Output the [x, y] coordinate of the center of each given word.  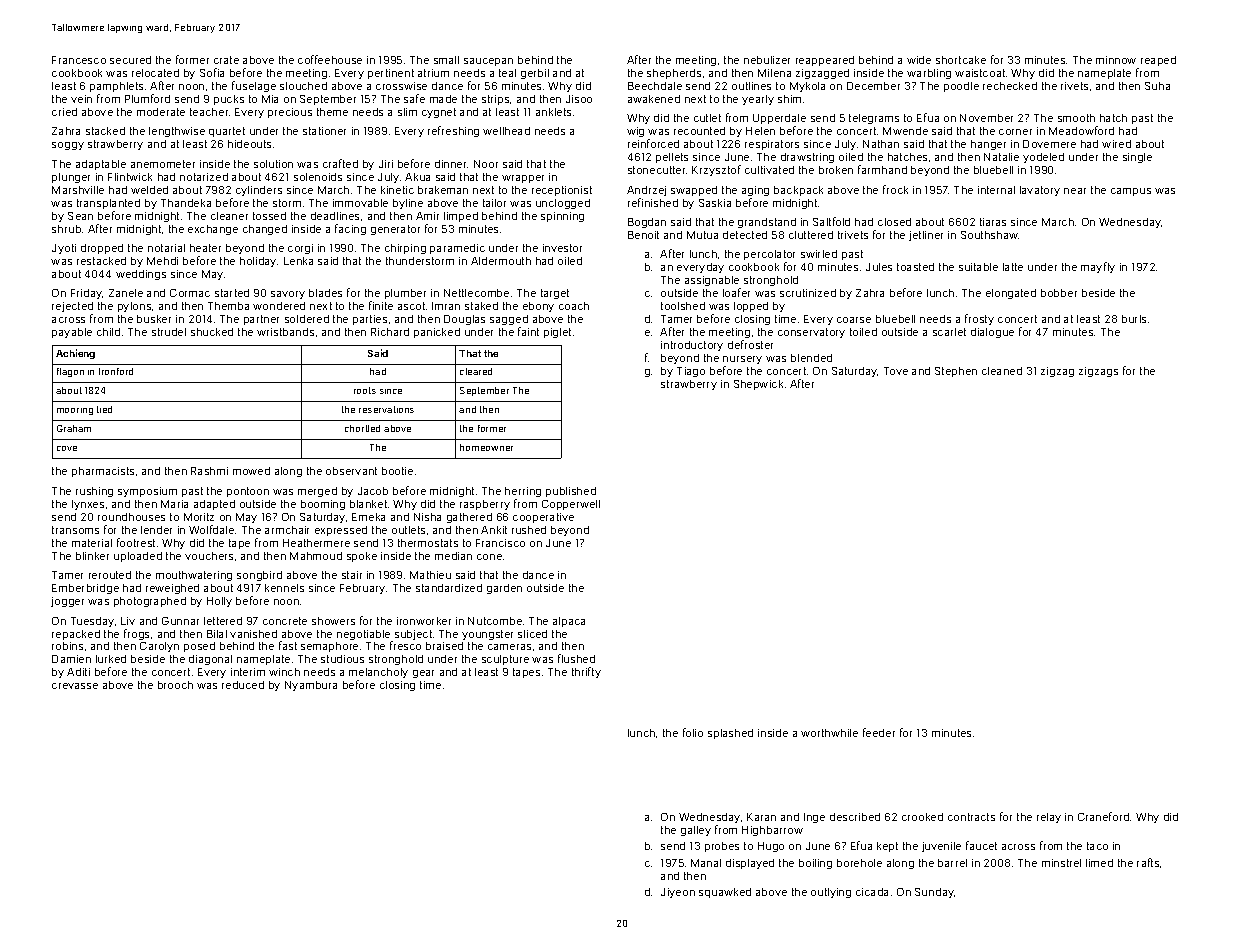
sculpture [505, 660]
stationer [324, 131]
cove [67, 448]
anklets [553, 112]
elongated [1011, 294]
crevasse [75, 686]
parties [370, 320]
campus [1131, 192]
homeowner [486, 447]
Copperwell [571, 505]
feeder [879, 732]
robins [67, 646]
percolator [769, 255]
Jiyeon [678, 893]
